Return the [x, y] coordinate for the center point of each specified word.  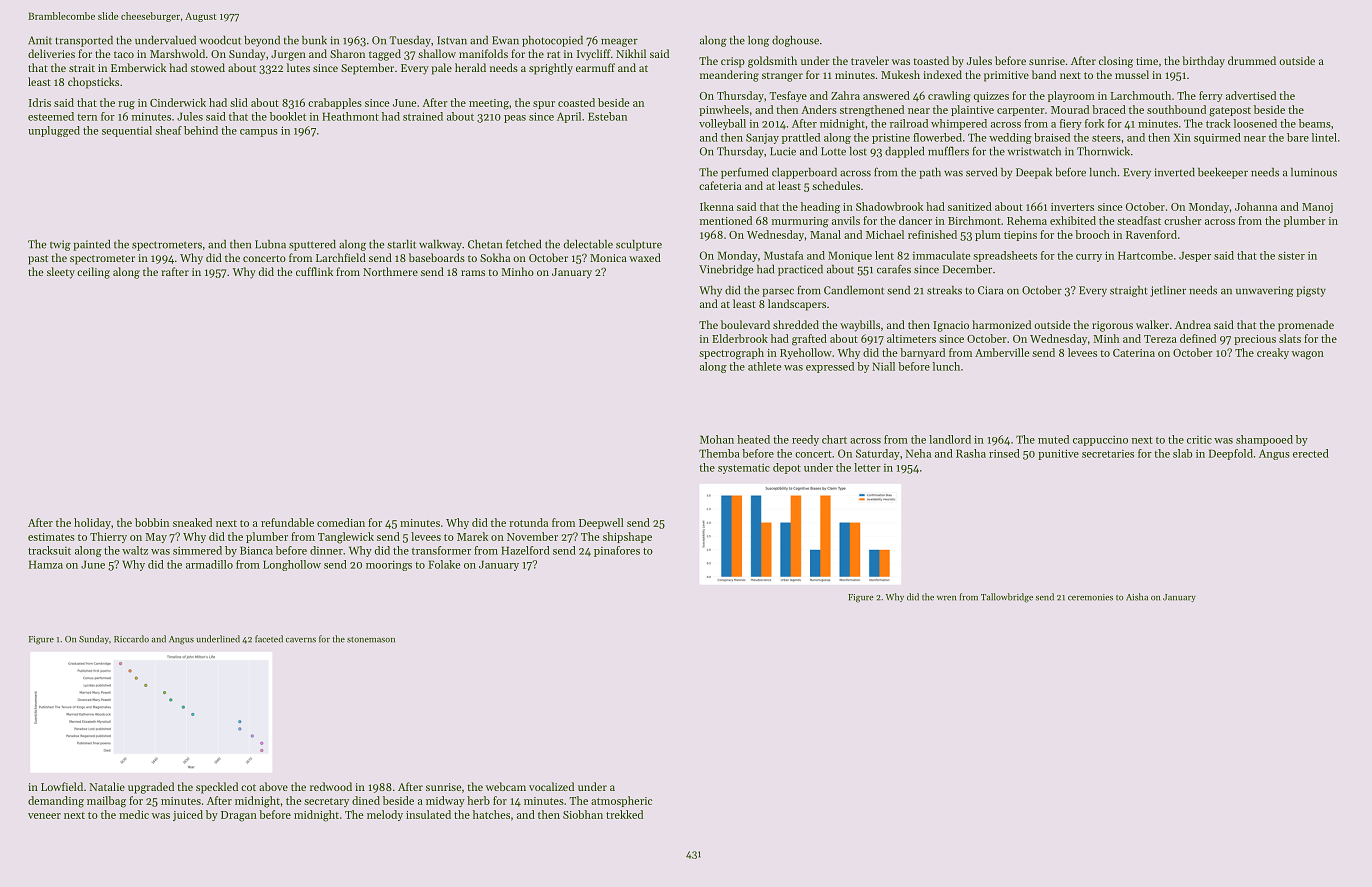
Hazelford [525, 550]
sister [1291, 255]
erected [1311, 453]
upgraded [151, 788]
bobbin [152, 522]
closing [1116, 62]
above [273, 786]
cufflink [314, 271]
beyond [262, 41]
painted [91, 245]
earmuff [595, 67]
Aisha [1137, 597]
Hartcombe [1145, 255]
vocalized [551, 786]
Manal [825, 234]
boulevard [745, 324]
